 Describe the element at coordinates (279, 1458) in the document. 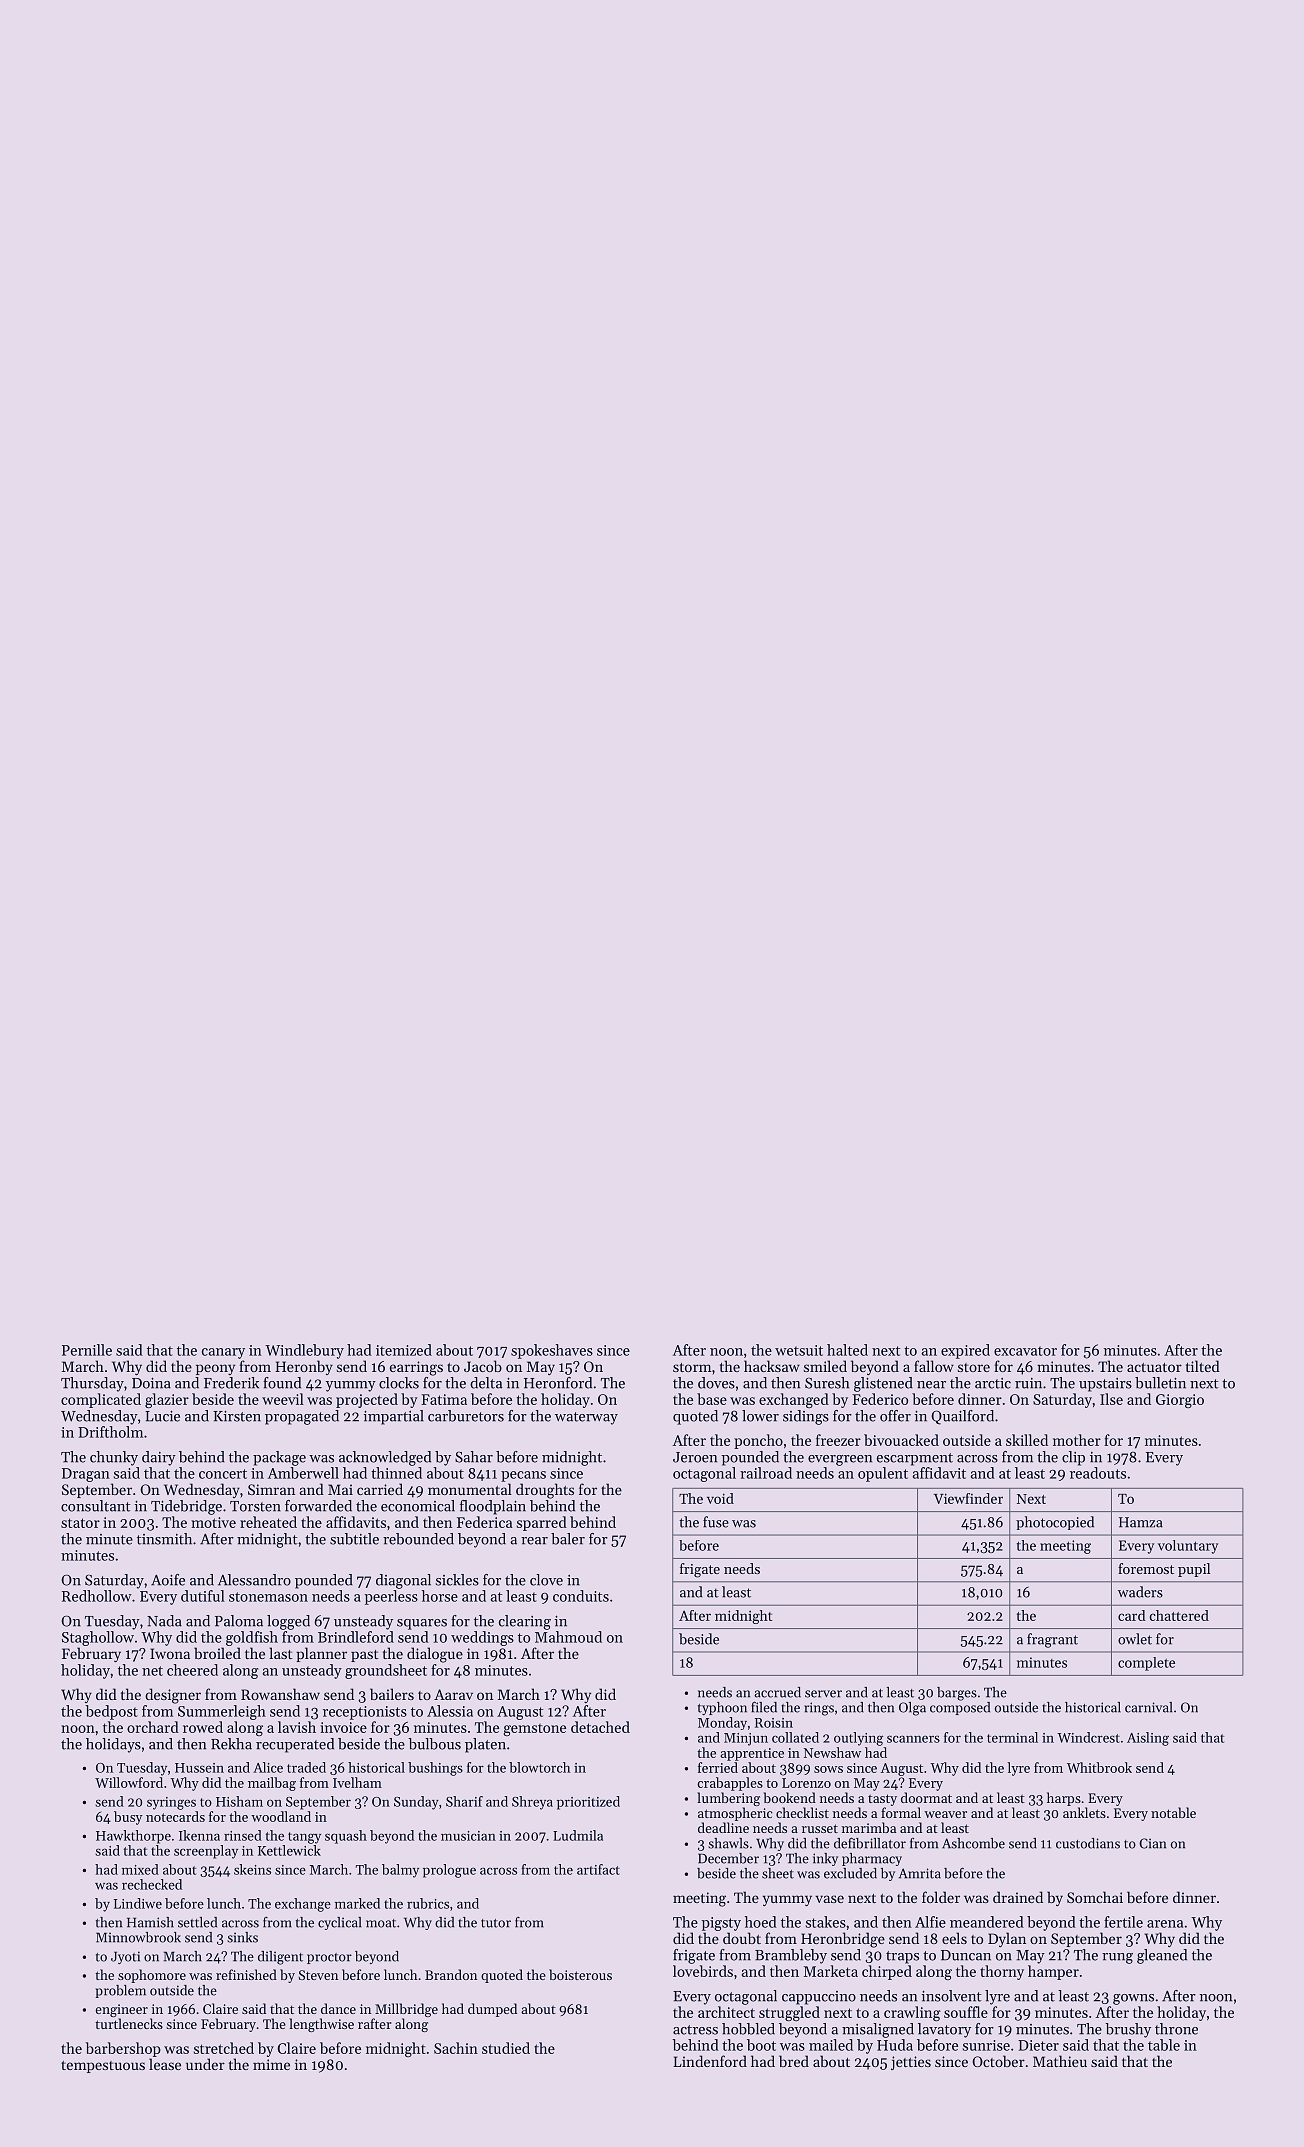

I see `package` at that location.
